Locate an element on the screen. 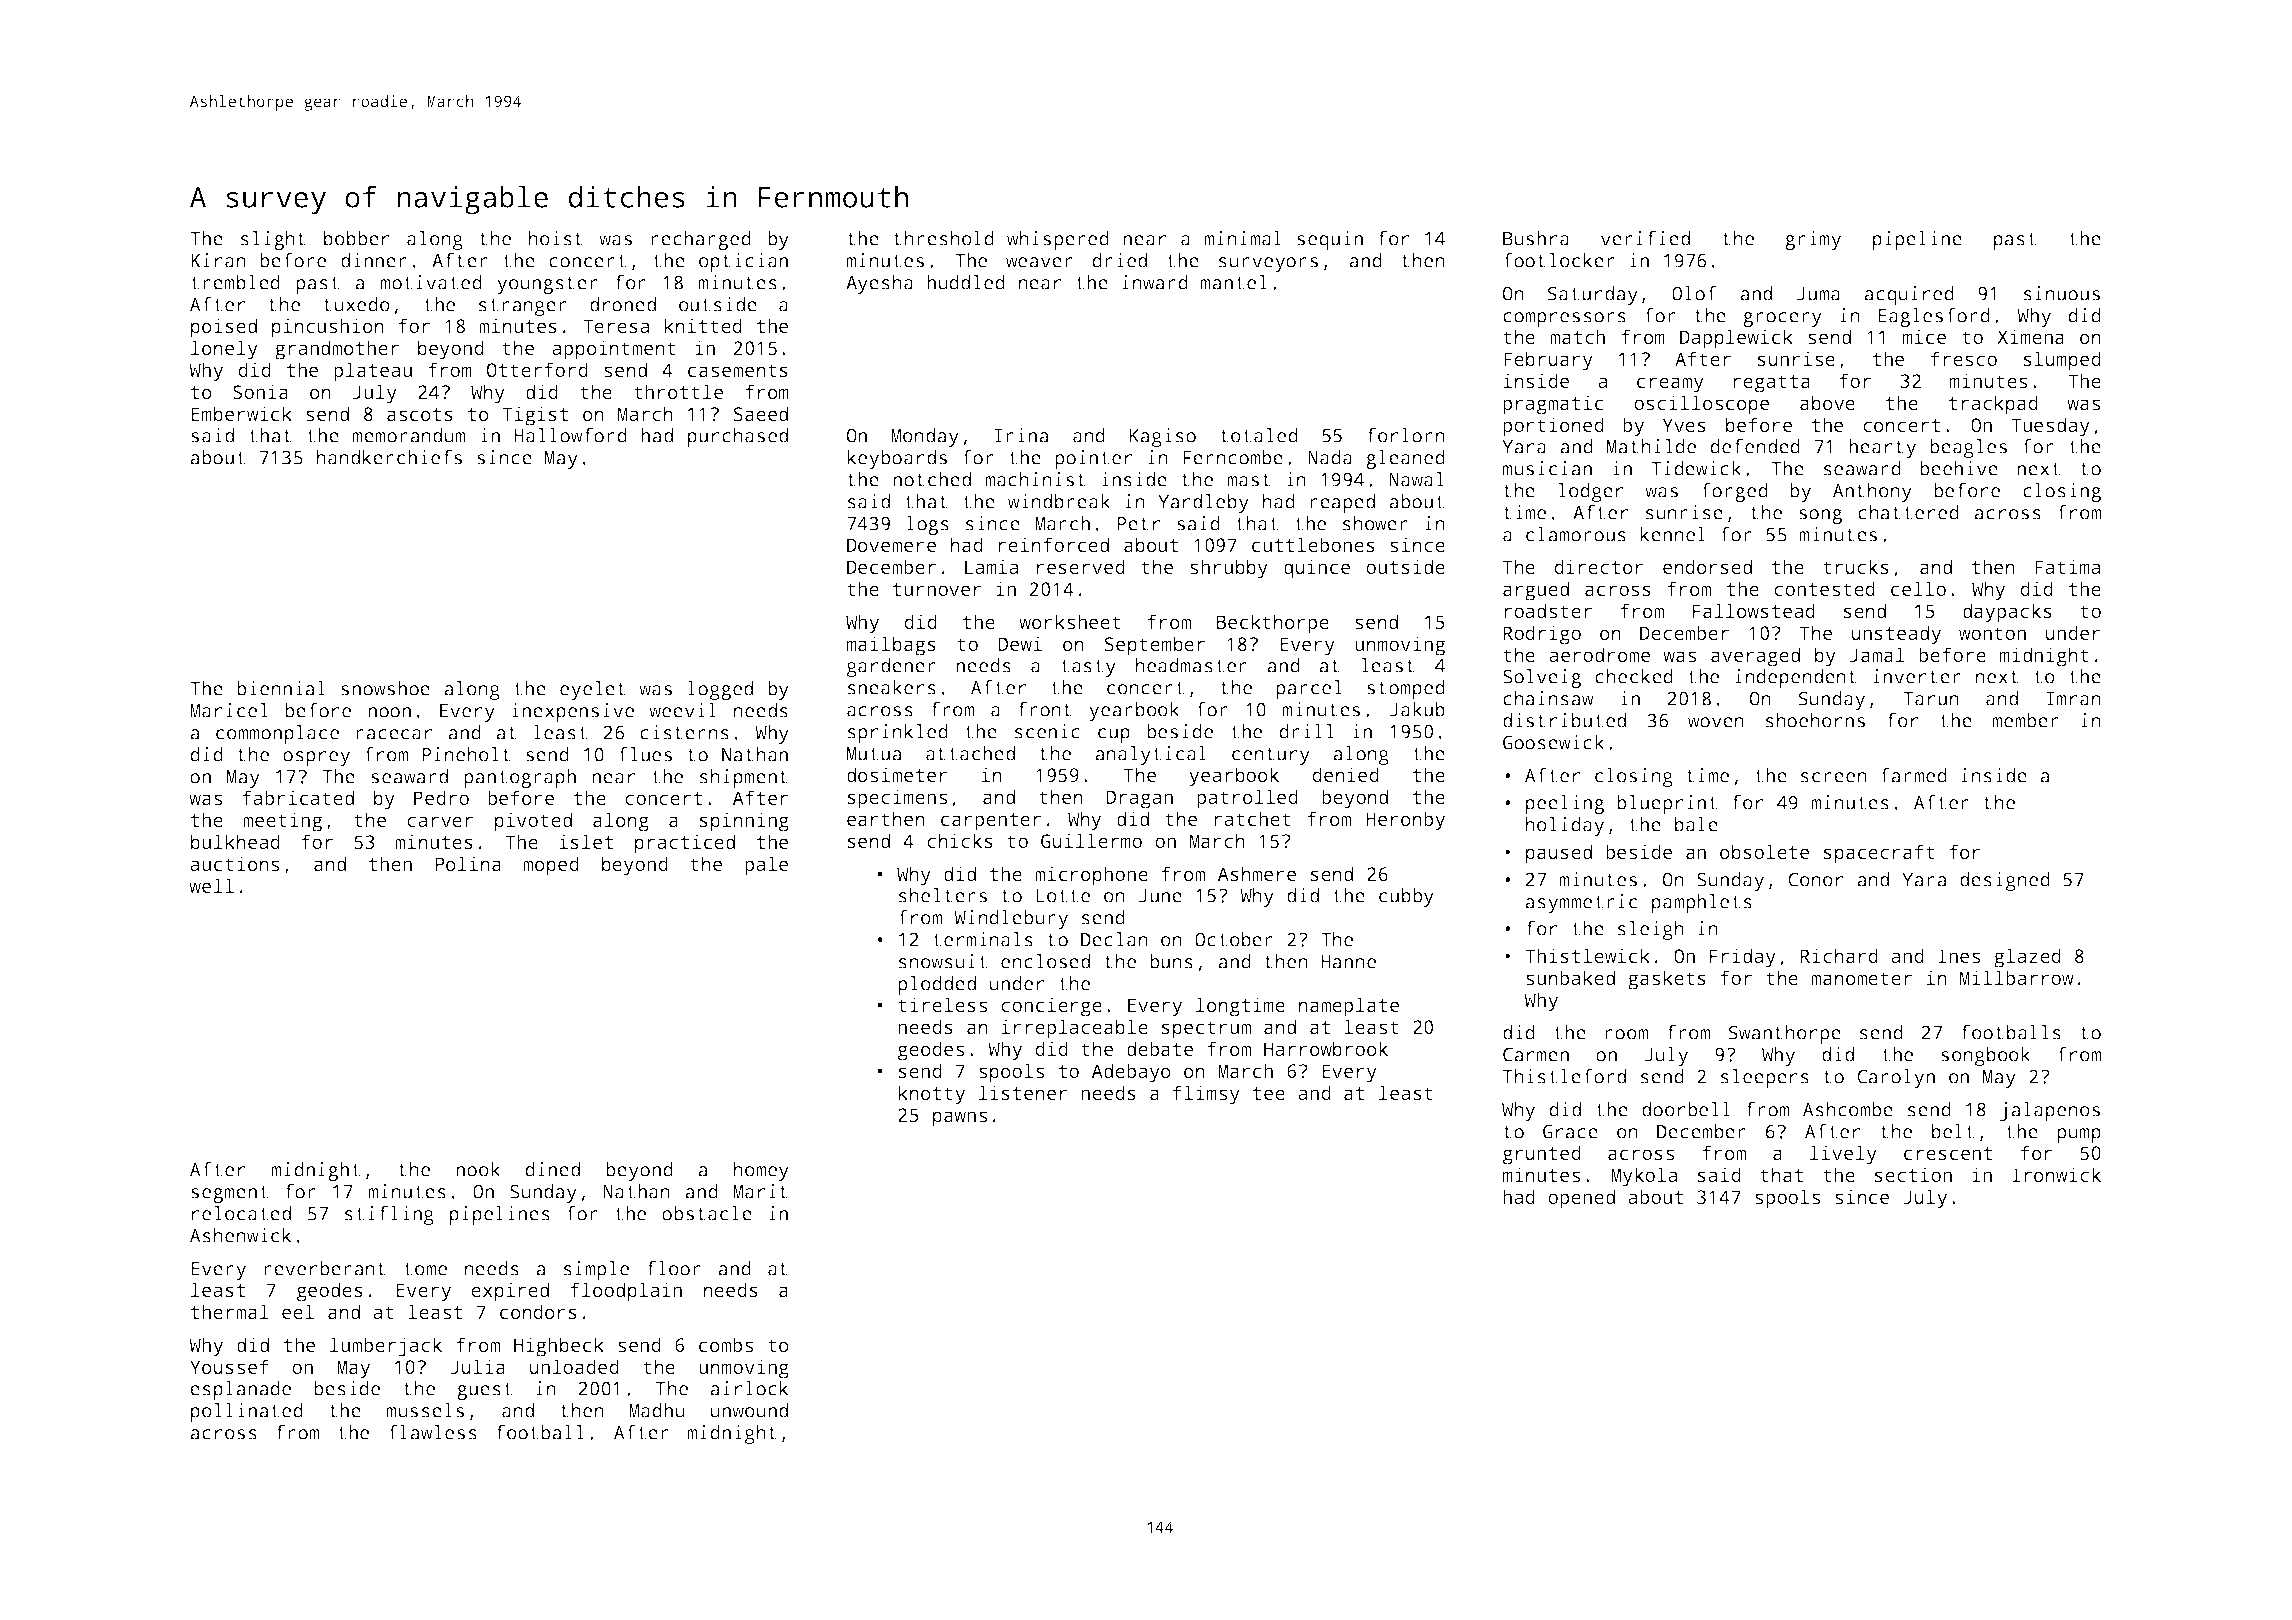 Image resolution: width=2292 pixels, height=1620 pixels. Maricel is located at coordinates (229, 710).
